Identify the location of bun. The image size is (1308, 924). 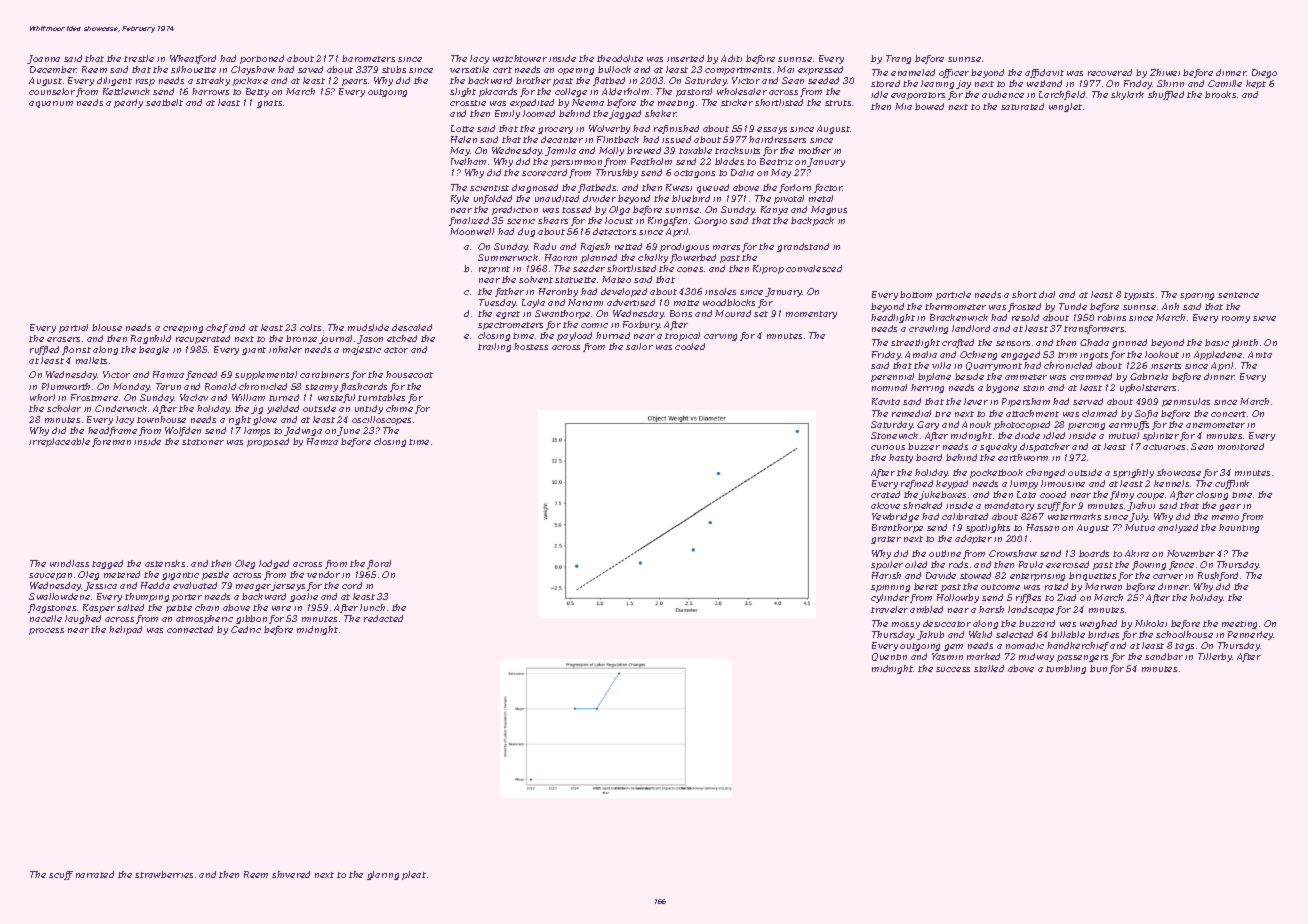
(1098, 668).
